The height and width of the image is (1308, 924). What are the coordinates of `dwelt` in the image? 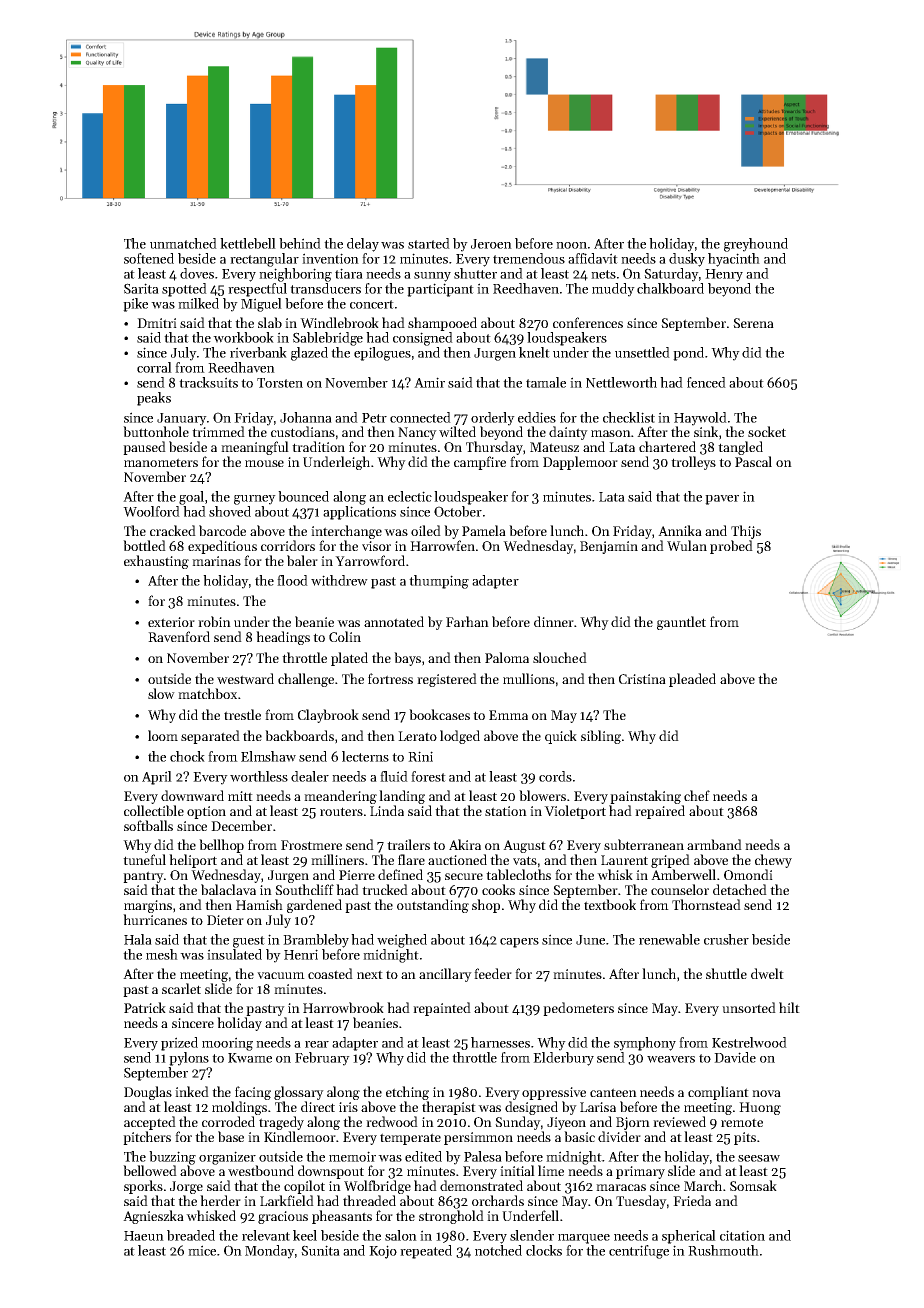 It's located at (767, 973).
